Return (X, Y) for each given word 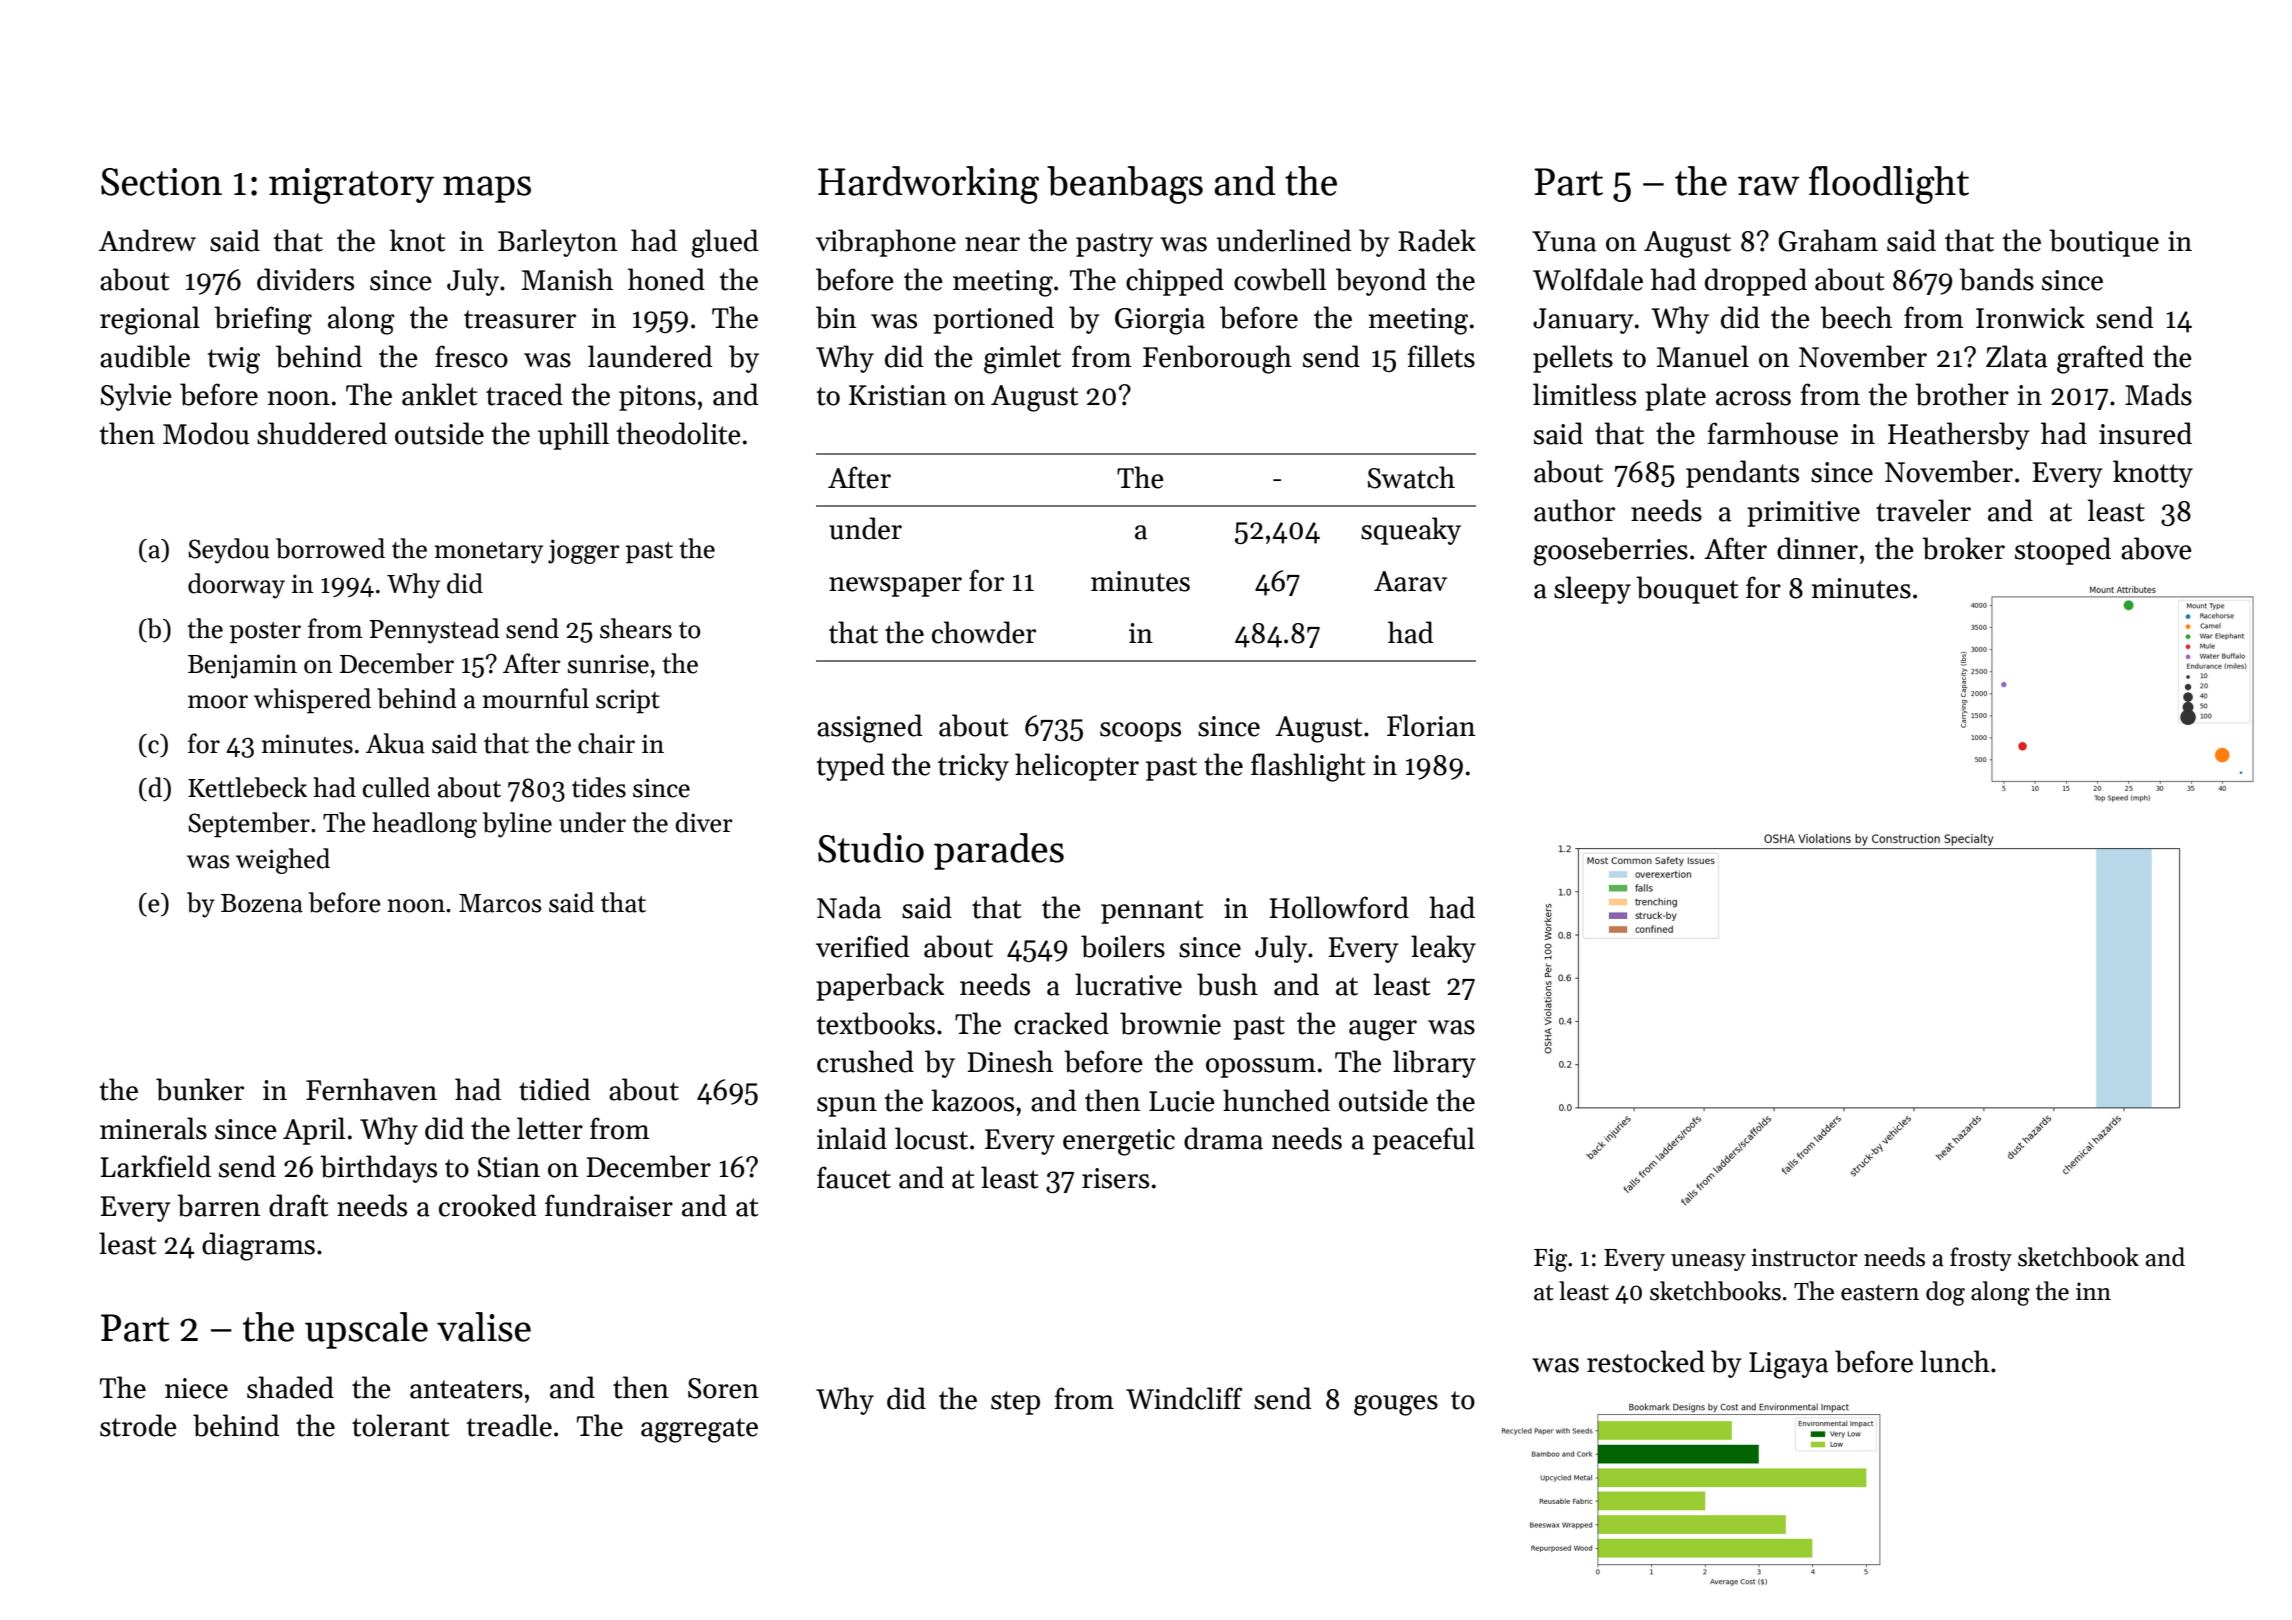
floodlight (1889, 185)
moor (218, 702)
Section (161, 182)
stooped (2063, 551)
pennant (1152, 912)
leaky (1443, 949)
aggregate (699, 1430)
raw (1769, 186)
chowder (984, 632)
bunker (200, 1089)
